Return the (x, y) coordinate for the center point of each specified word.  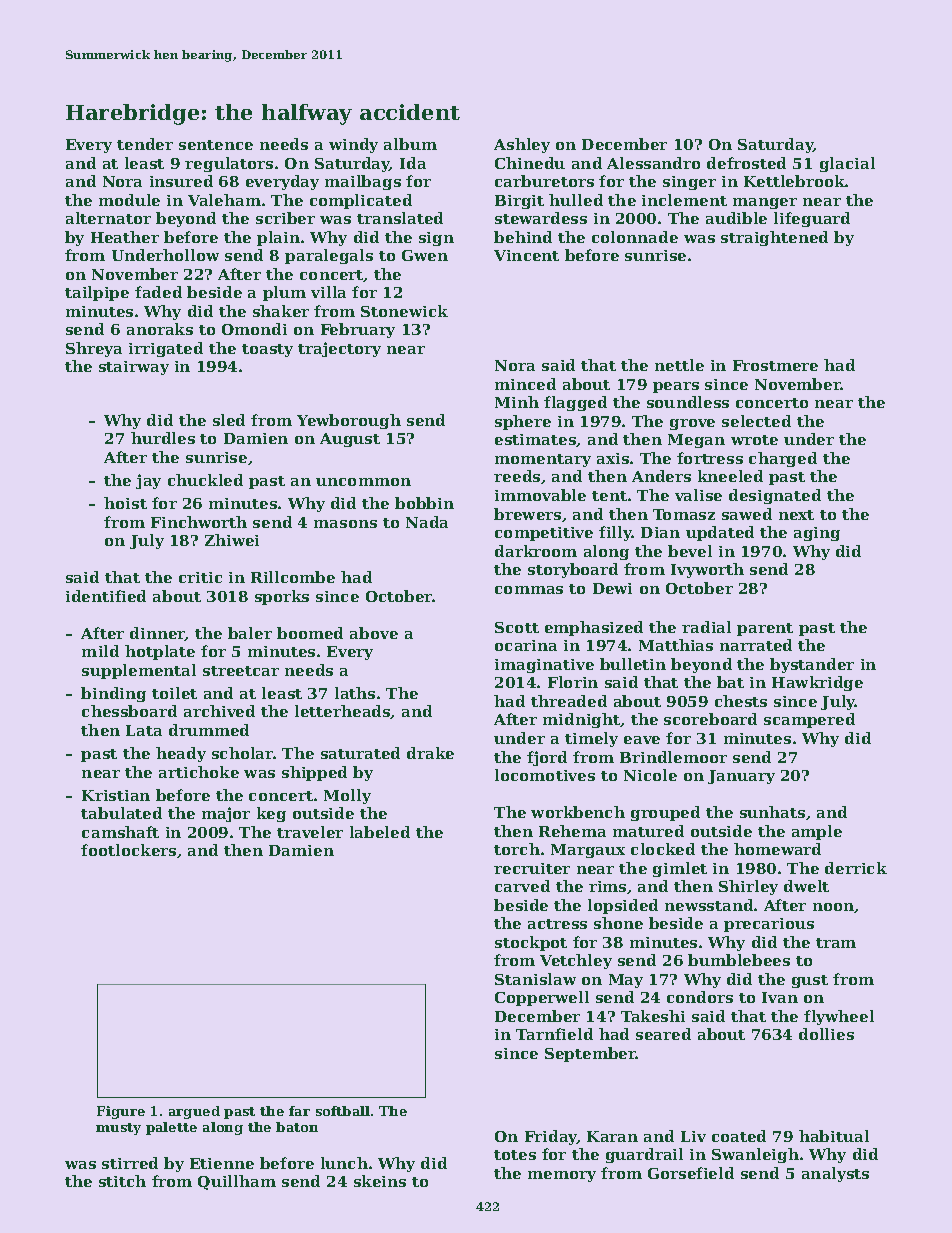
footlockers (128, 850)
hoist (125, 503)
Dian (660, 532)
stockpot (531, 943)
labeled (380, 832)
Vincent (526, 255)
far (299, 1111)
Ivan (780, 997)
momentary (543, 460)
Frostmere (775, 365)
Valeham (224, 200)
